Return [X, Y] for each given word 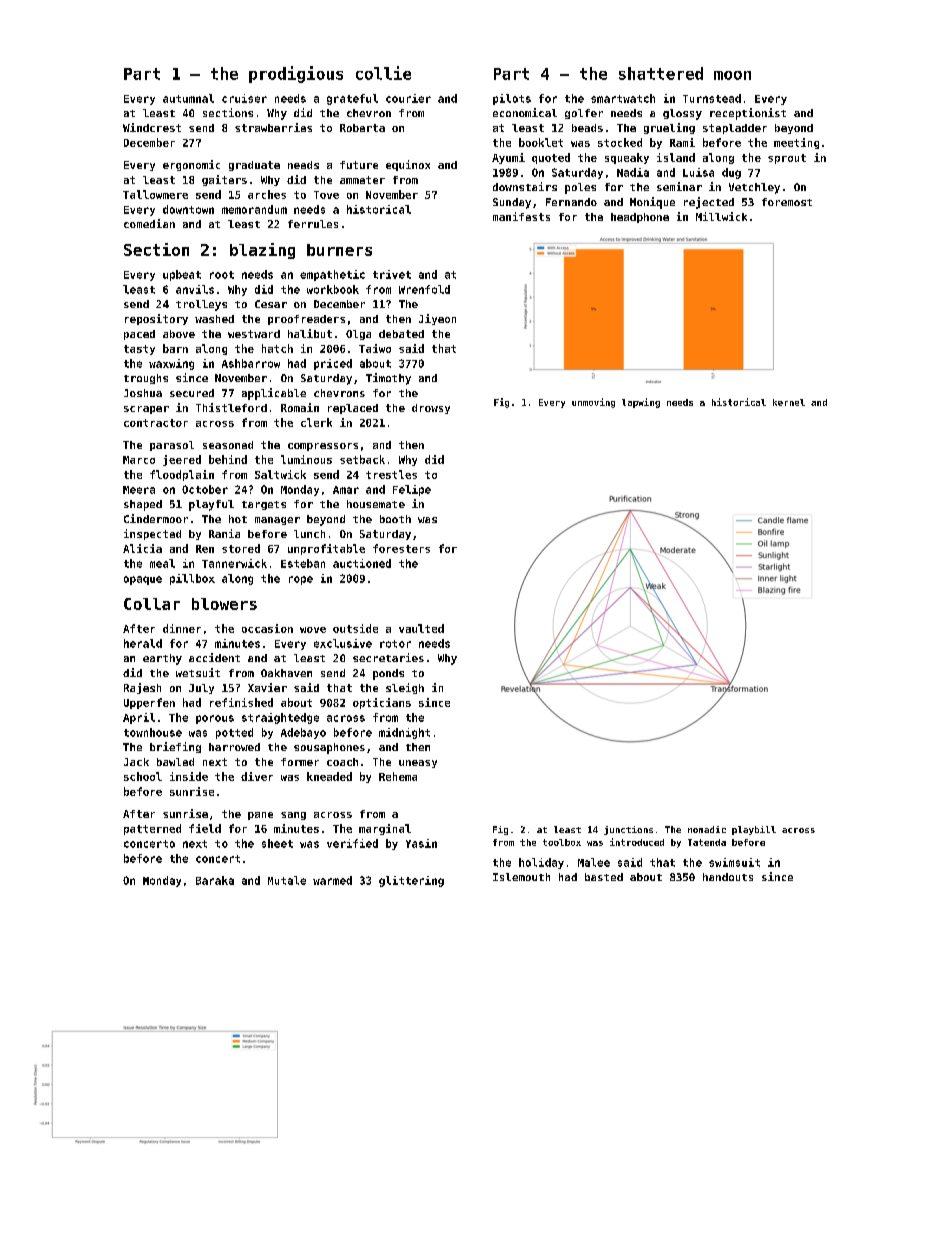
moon [732, 75]
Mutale [287, 880]
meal [162, 563]
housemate [376, 504]
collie [383, 73]
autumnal [188, 98]
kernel [789, 402]
